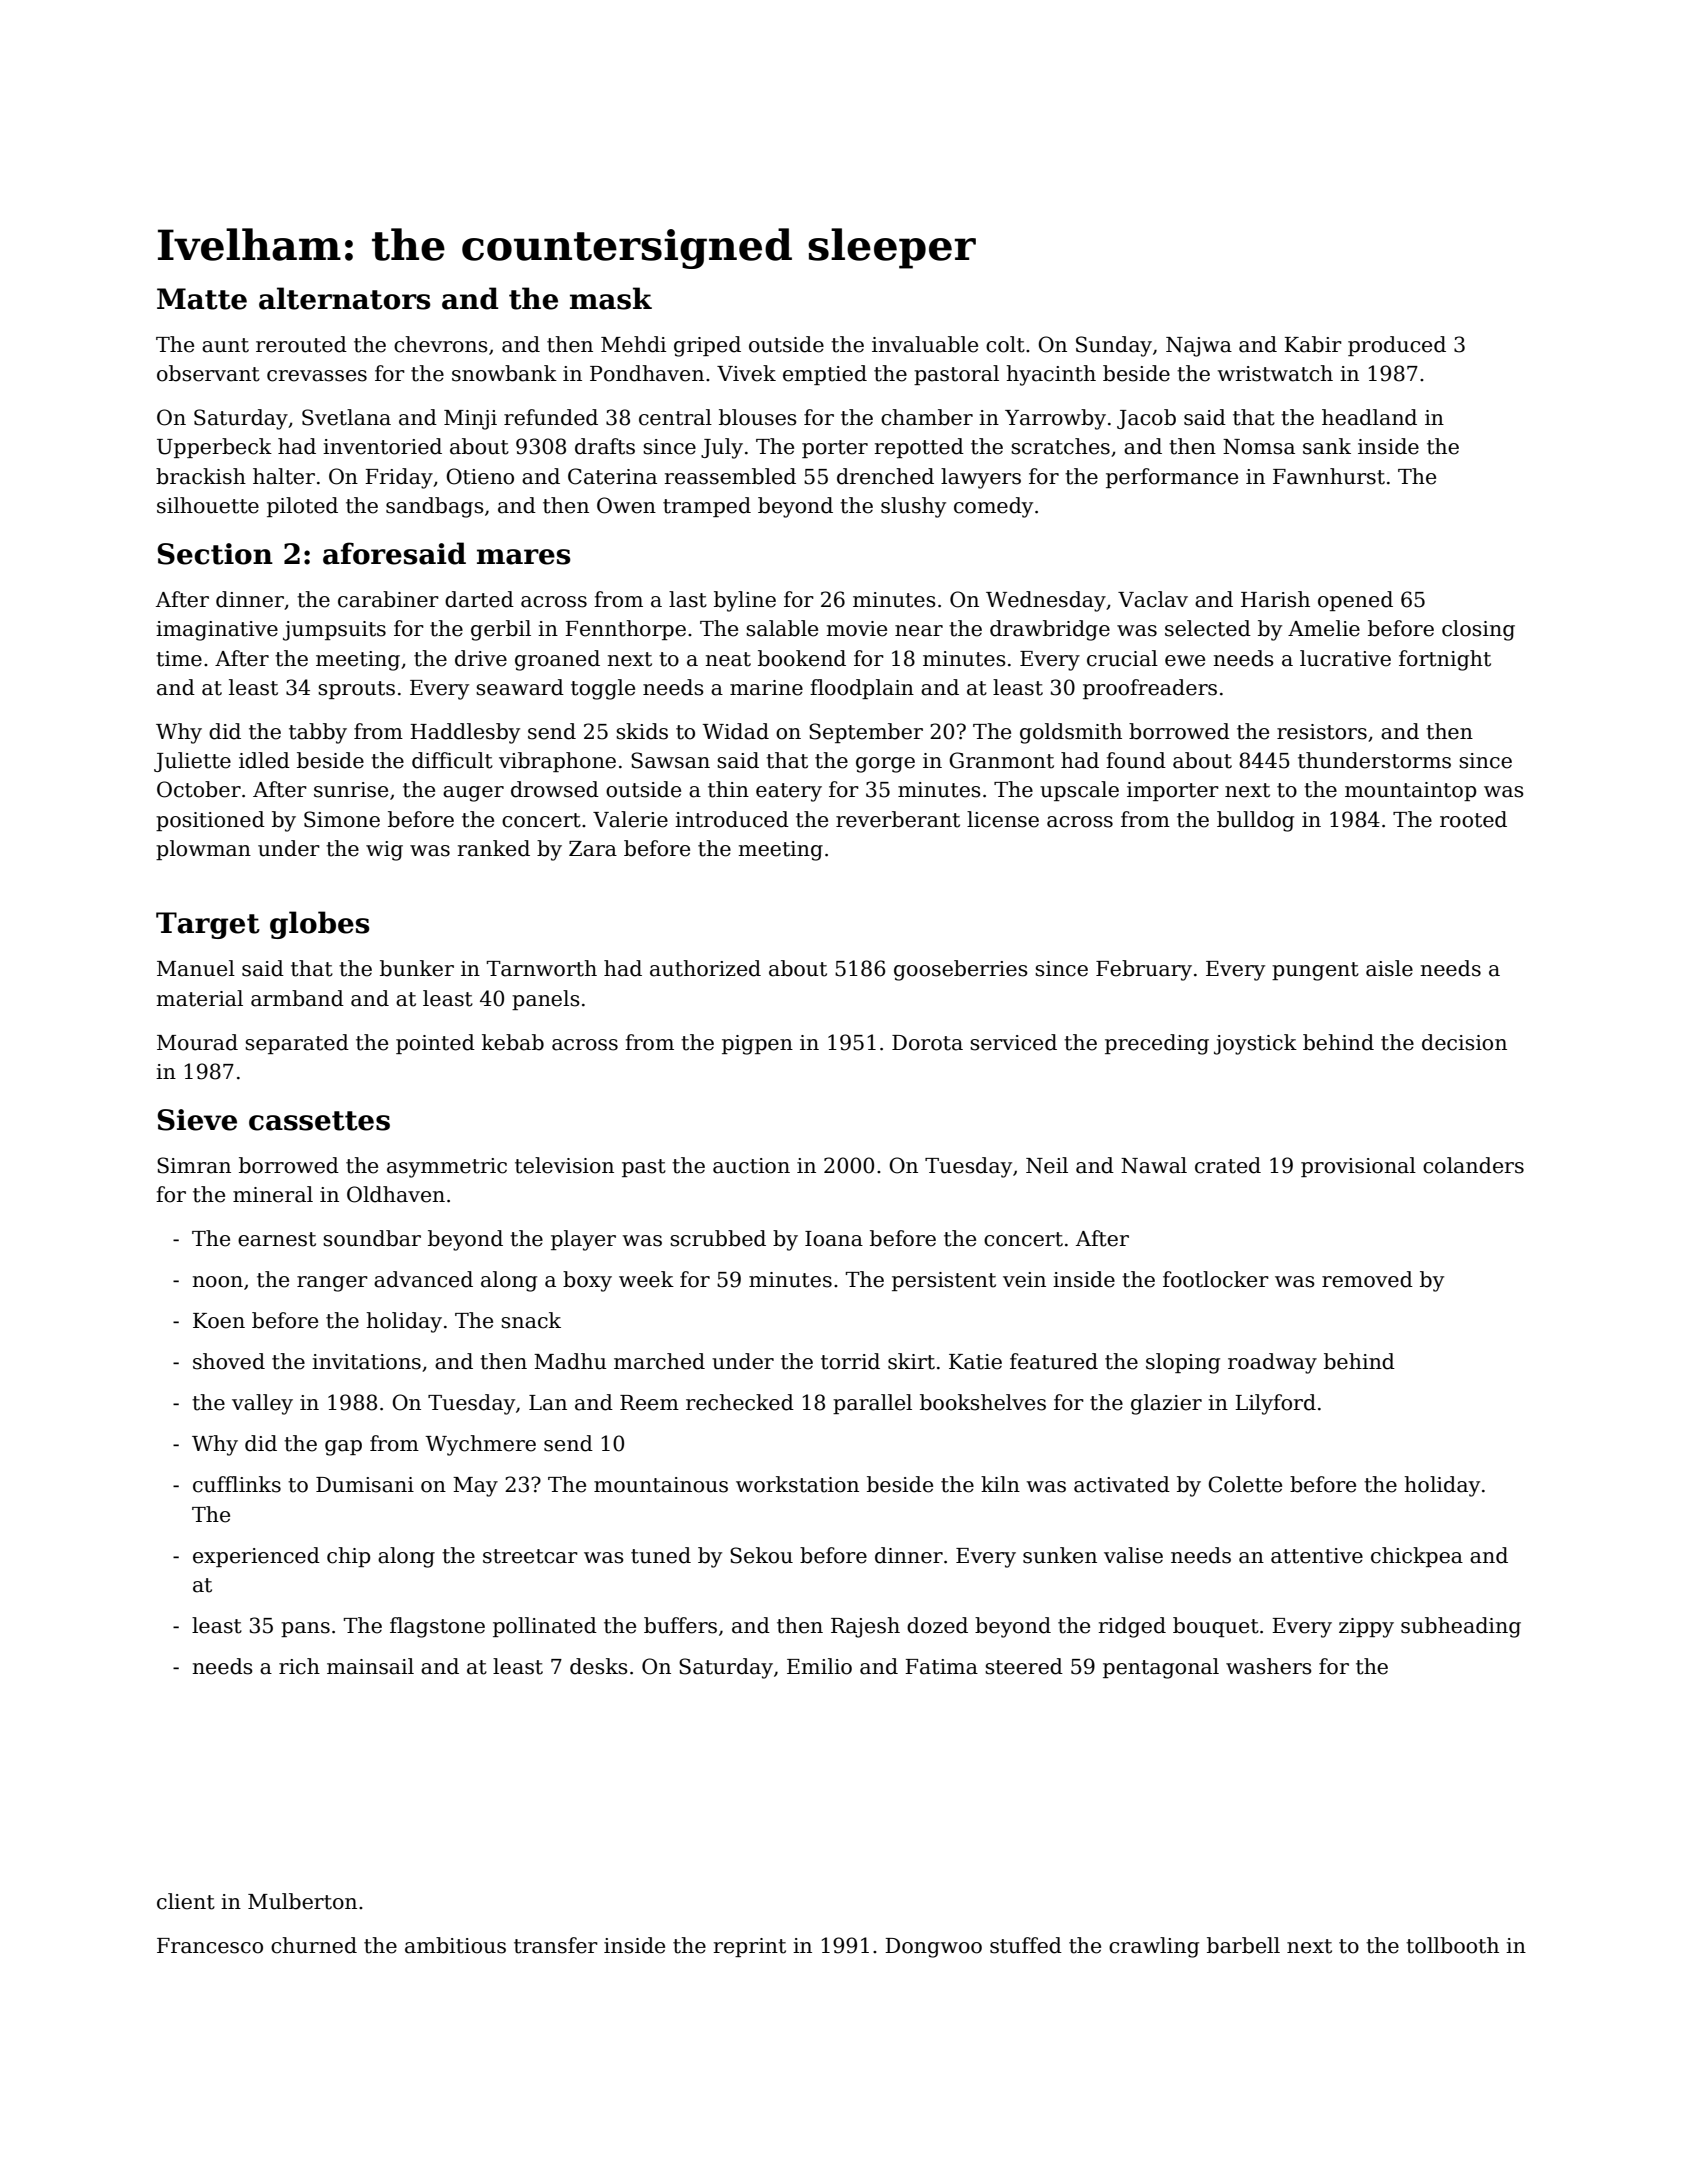 The height and width of the screenshot is (2178, 1683). I want to click on Matte, so click(202, 299).
